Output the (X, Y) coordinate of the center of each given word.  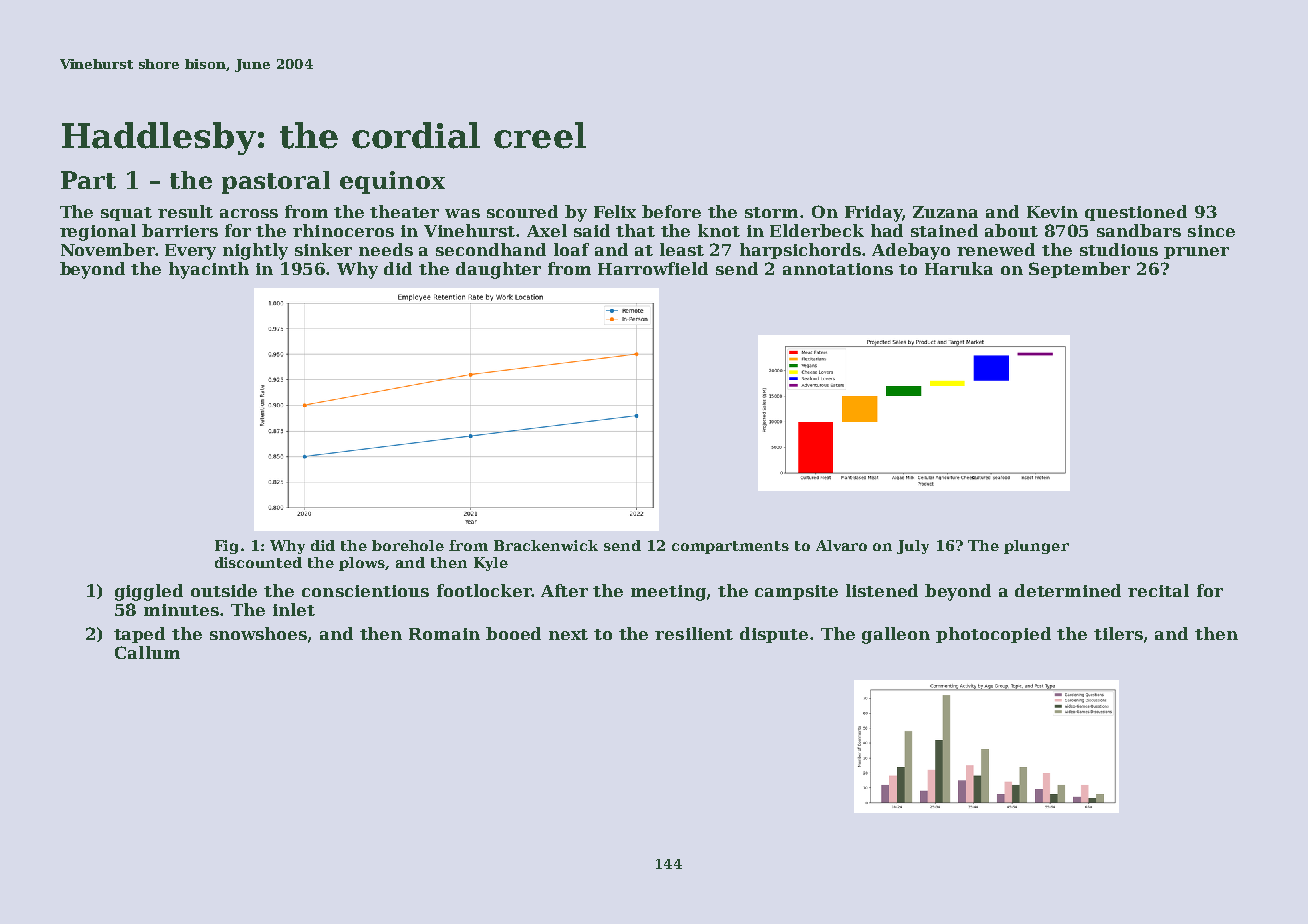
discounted (258, 562)
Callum (147, 652)
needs (386, 249)
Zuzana (945, 212)
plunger (1036, 547)
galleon (896, 635)
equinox (392, 182)
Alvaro (841, 545)
